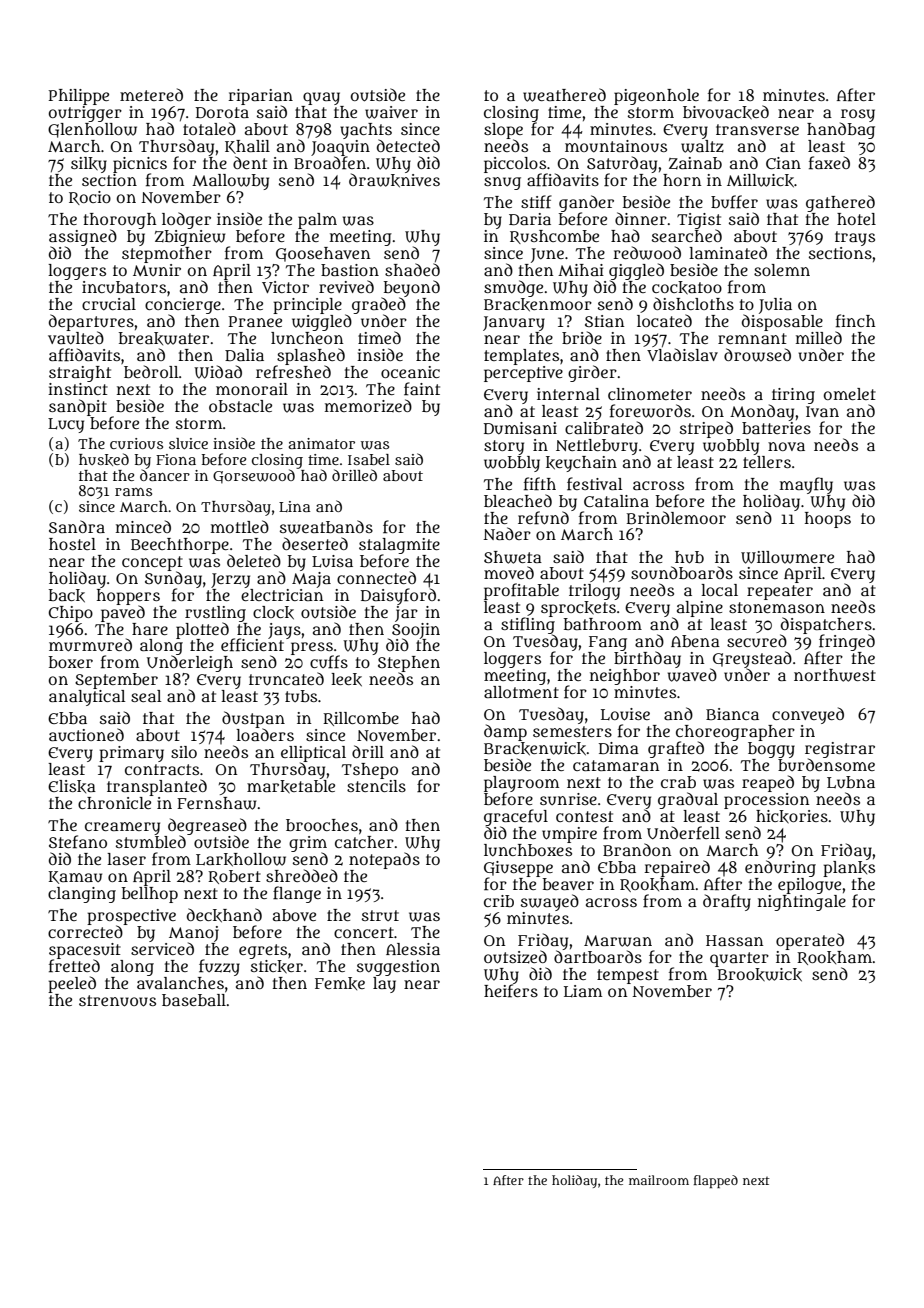 Image resolution: width=924 pixels, height=1308 pixels. What do you see at coordinates (726, 112) in the screenshot?
I see `bivouacked` at bounding box center [726, 112].
